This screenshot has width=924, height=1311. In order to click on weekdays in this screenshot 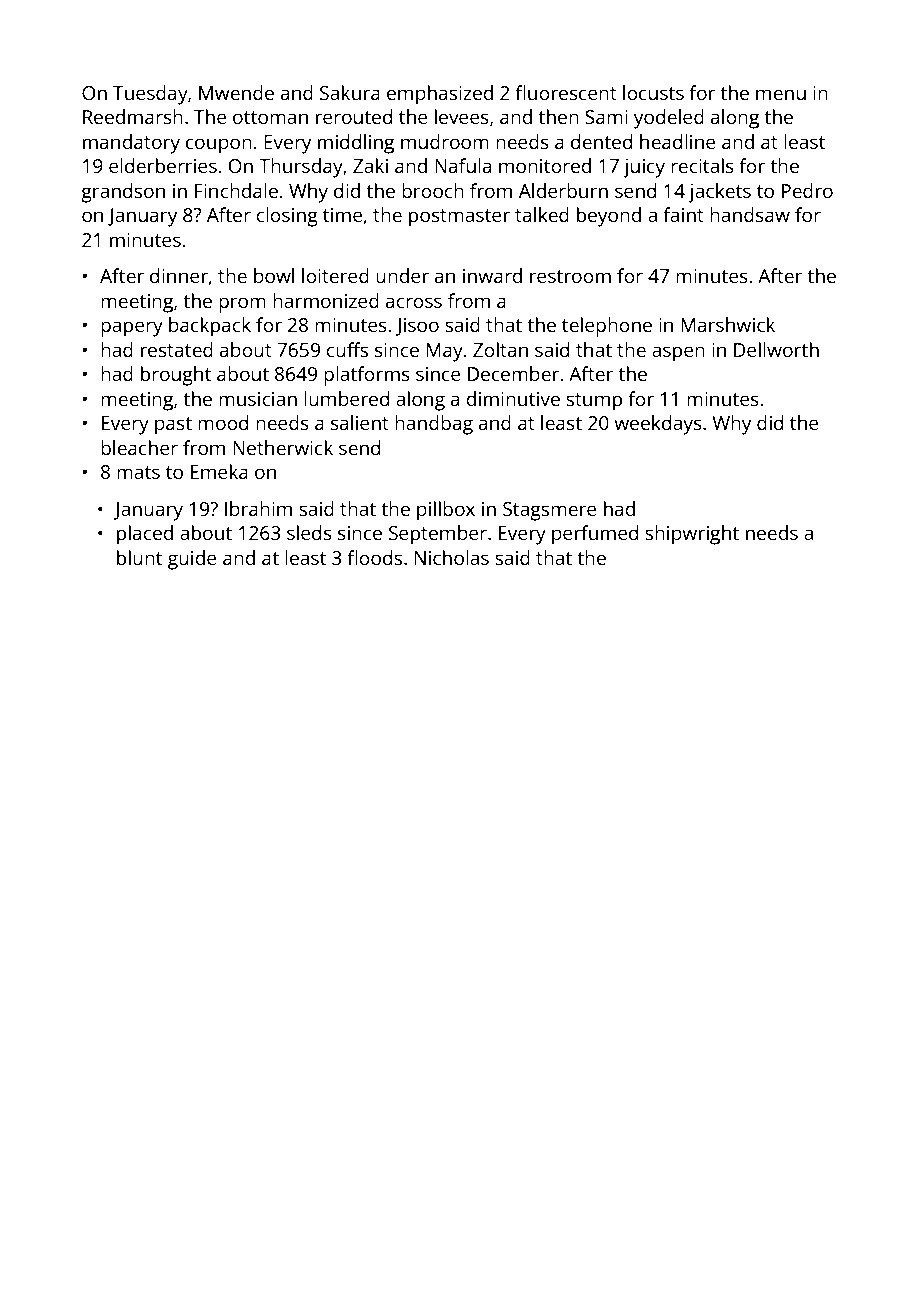, I will do `click(658, 425)`.
